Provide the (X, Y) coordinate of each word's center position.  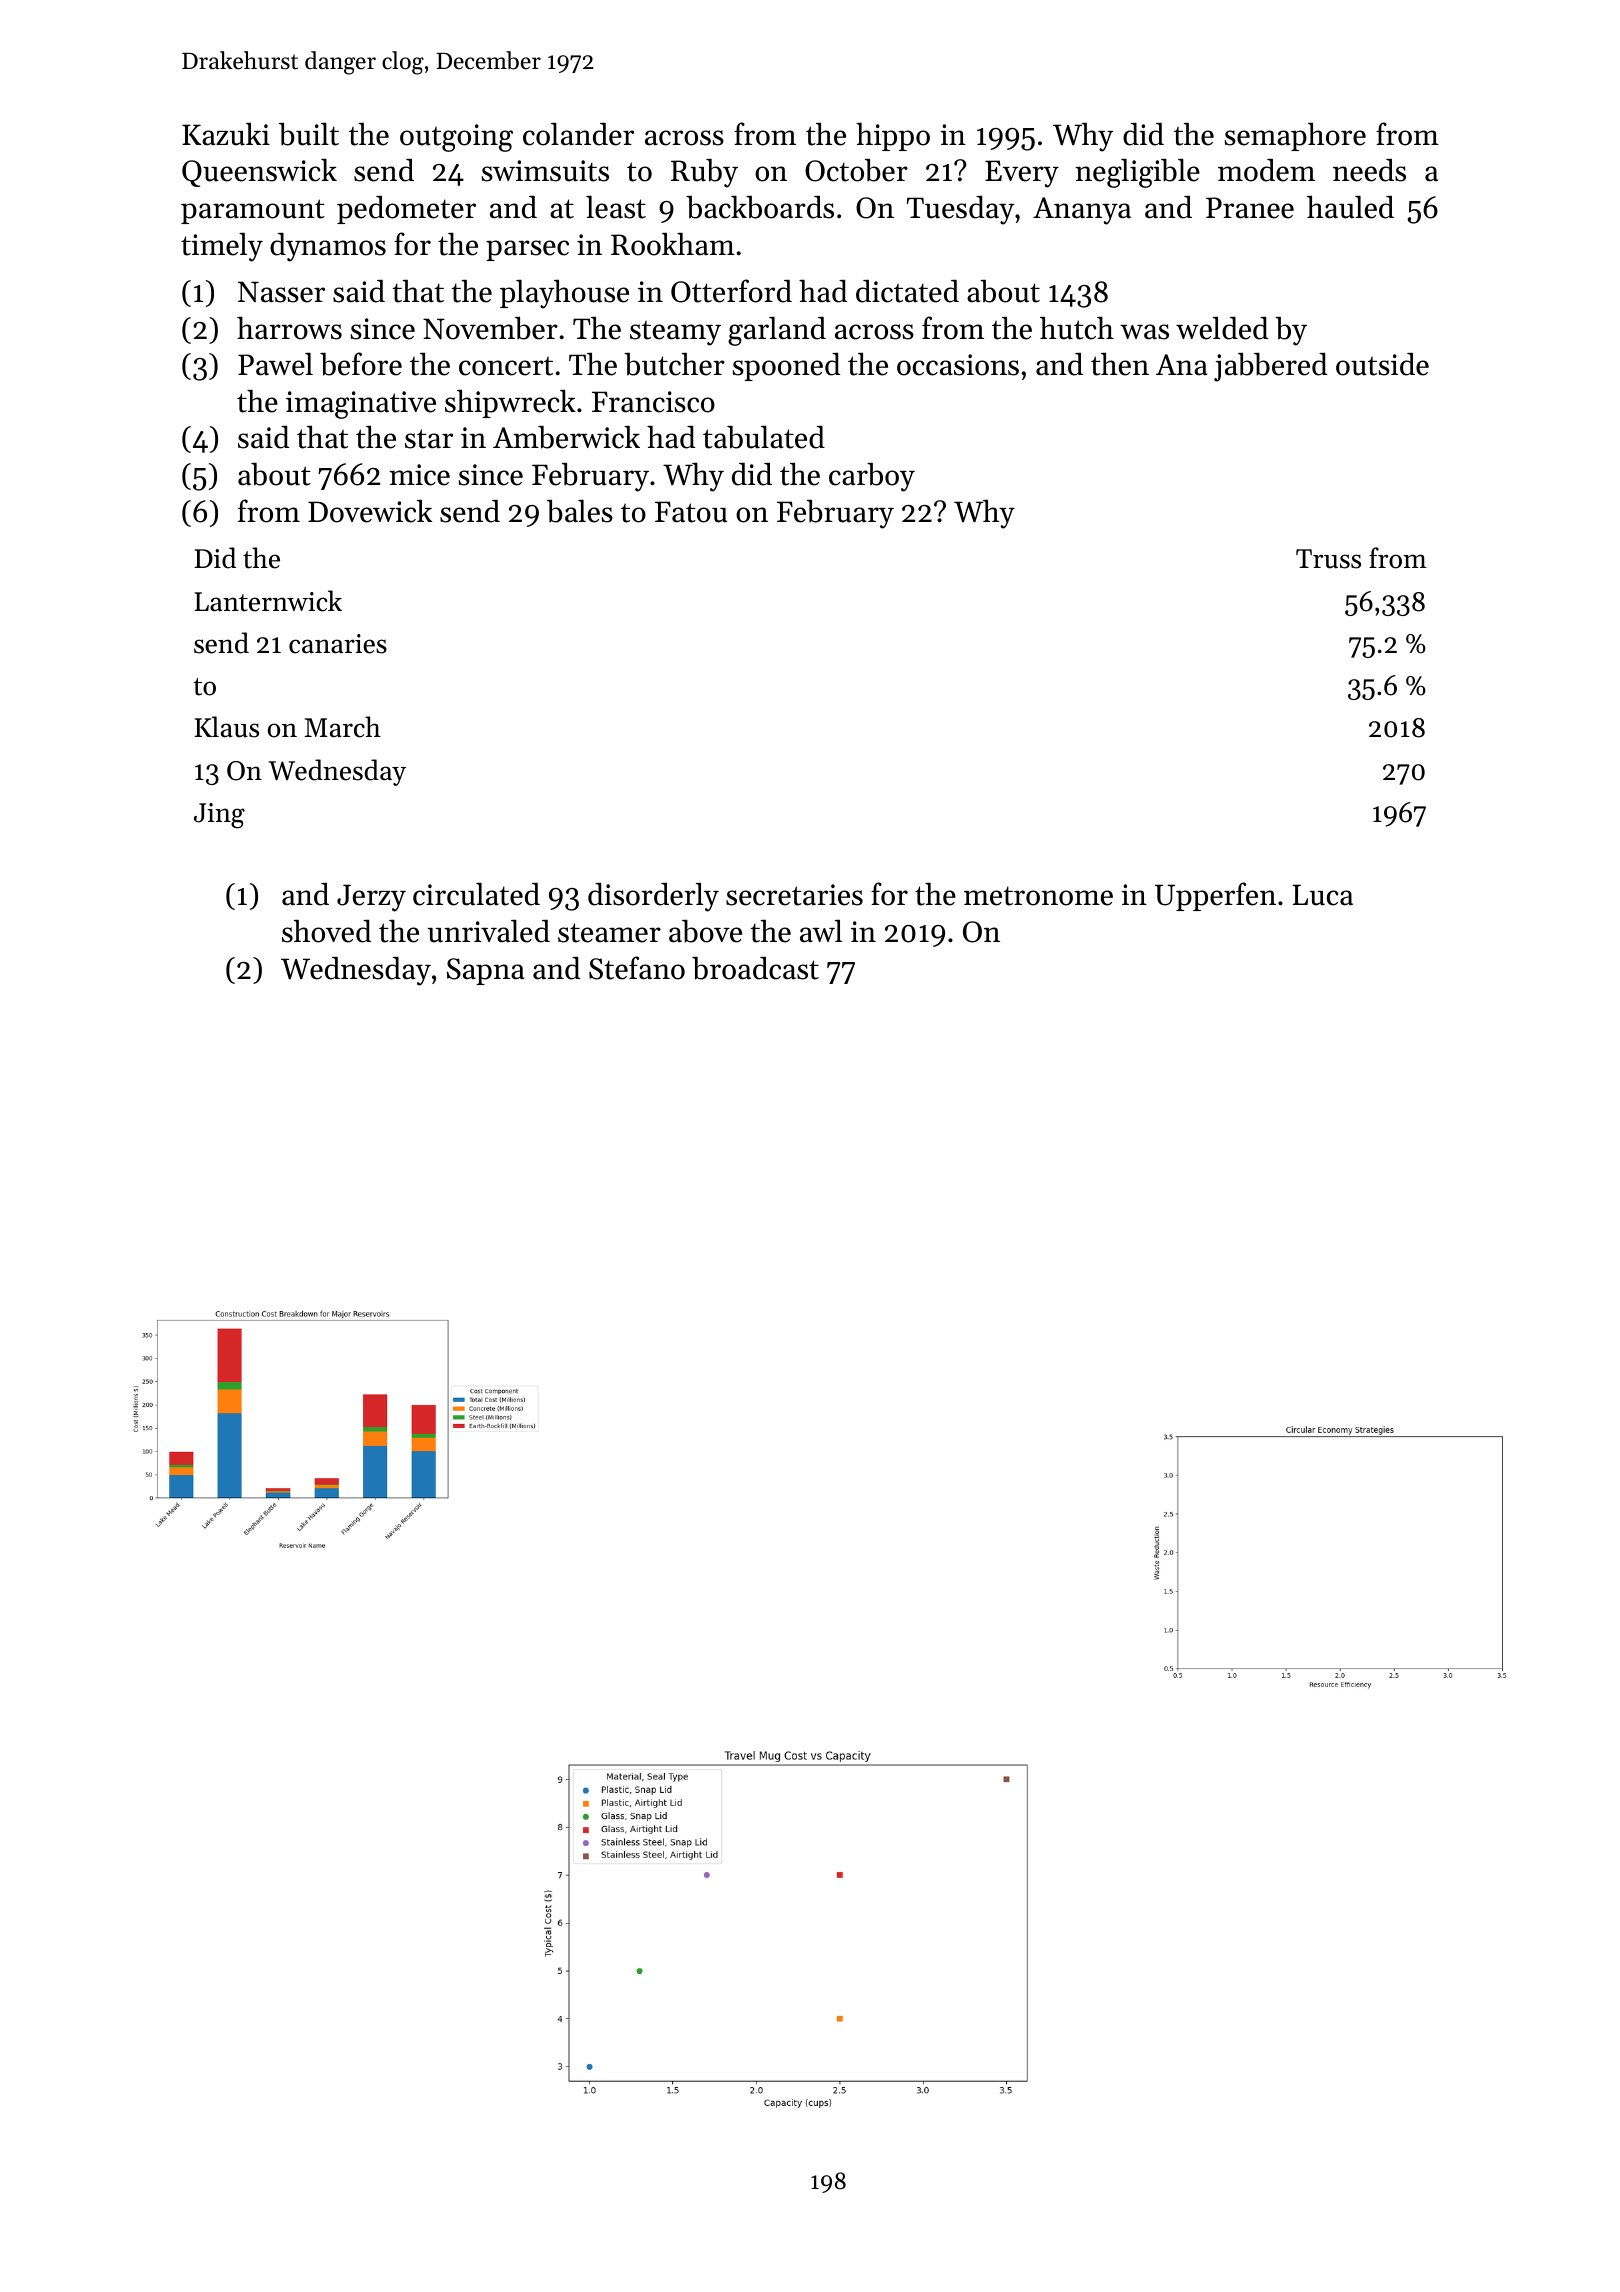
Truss (1328, 559)
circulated (476, 894)
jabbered (1270, 367)
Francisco (653, 402)
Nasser (281, 292)
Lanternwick (268, 601)
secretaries (794, 895)
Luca (1322, 895)
